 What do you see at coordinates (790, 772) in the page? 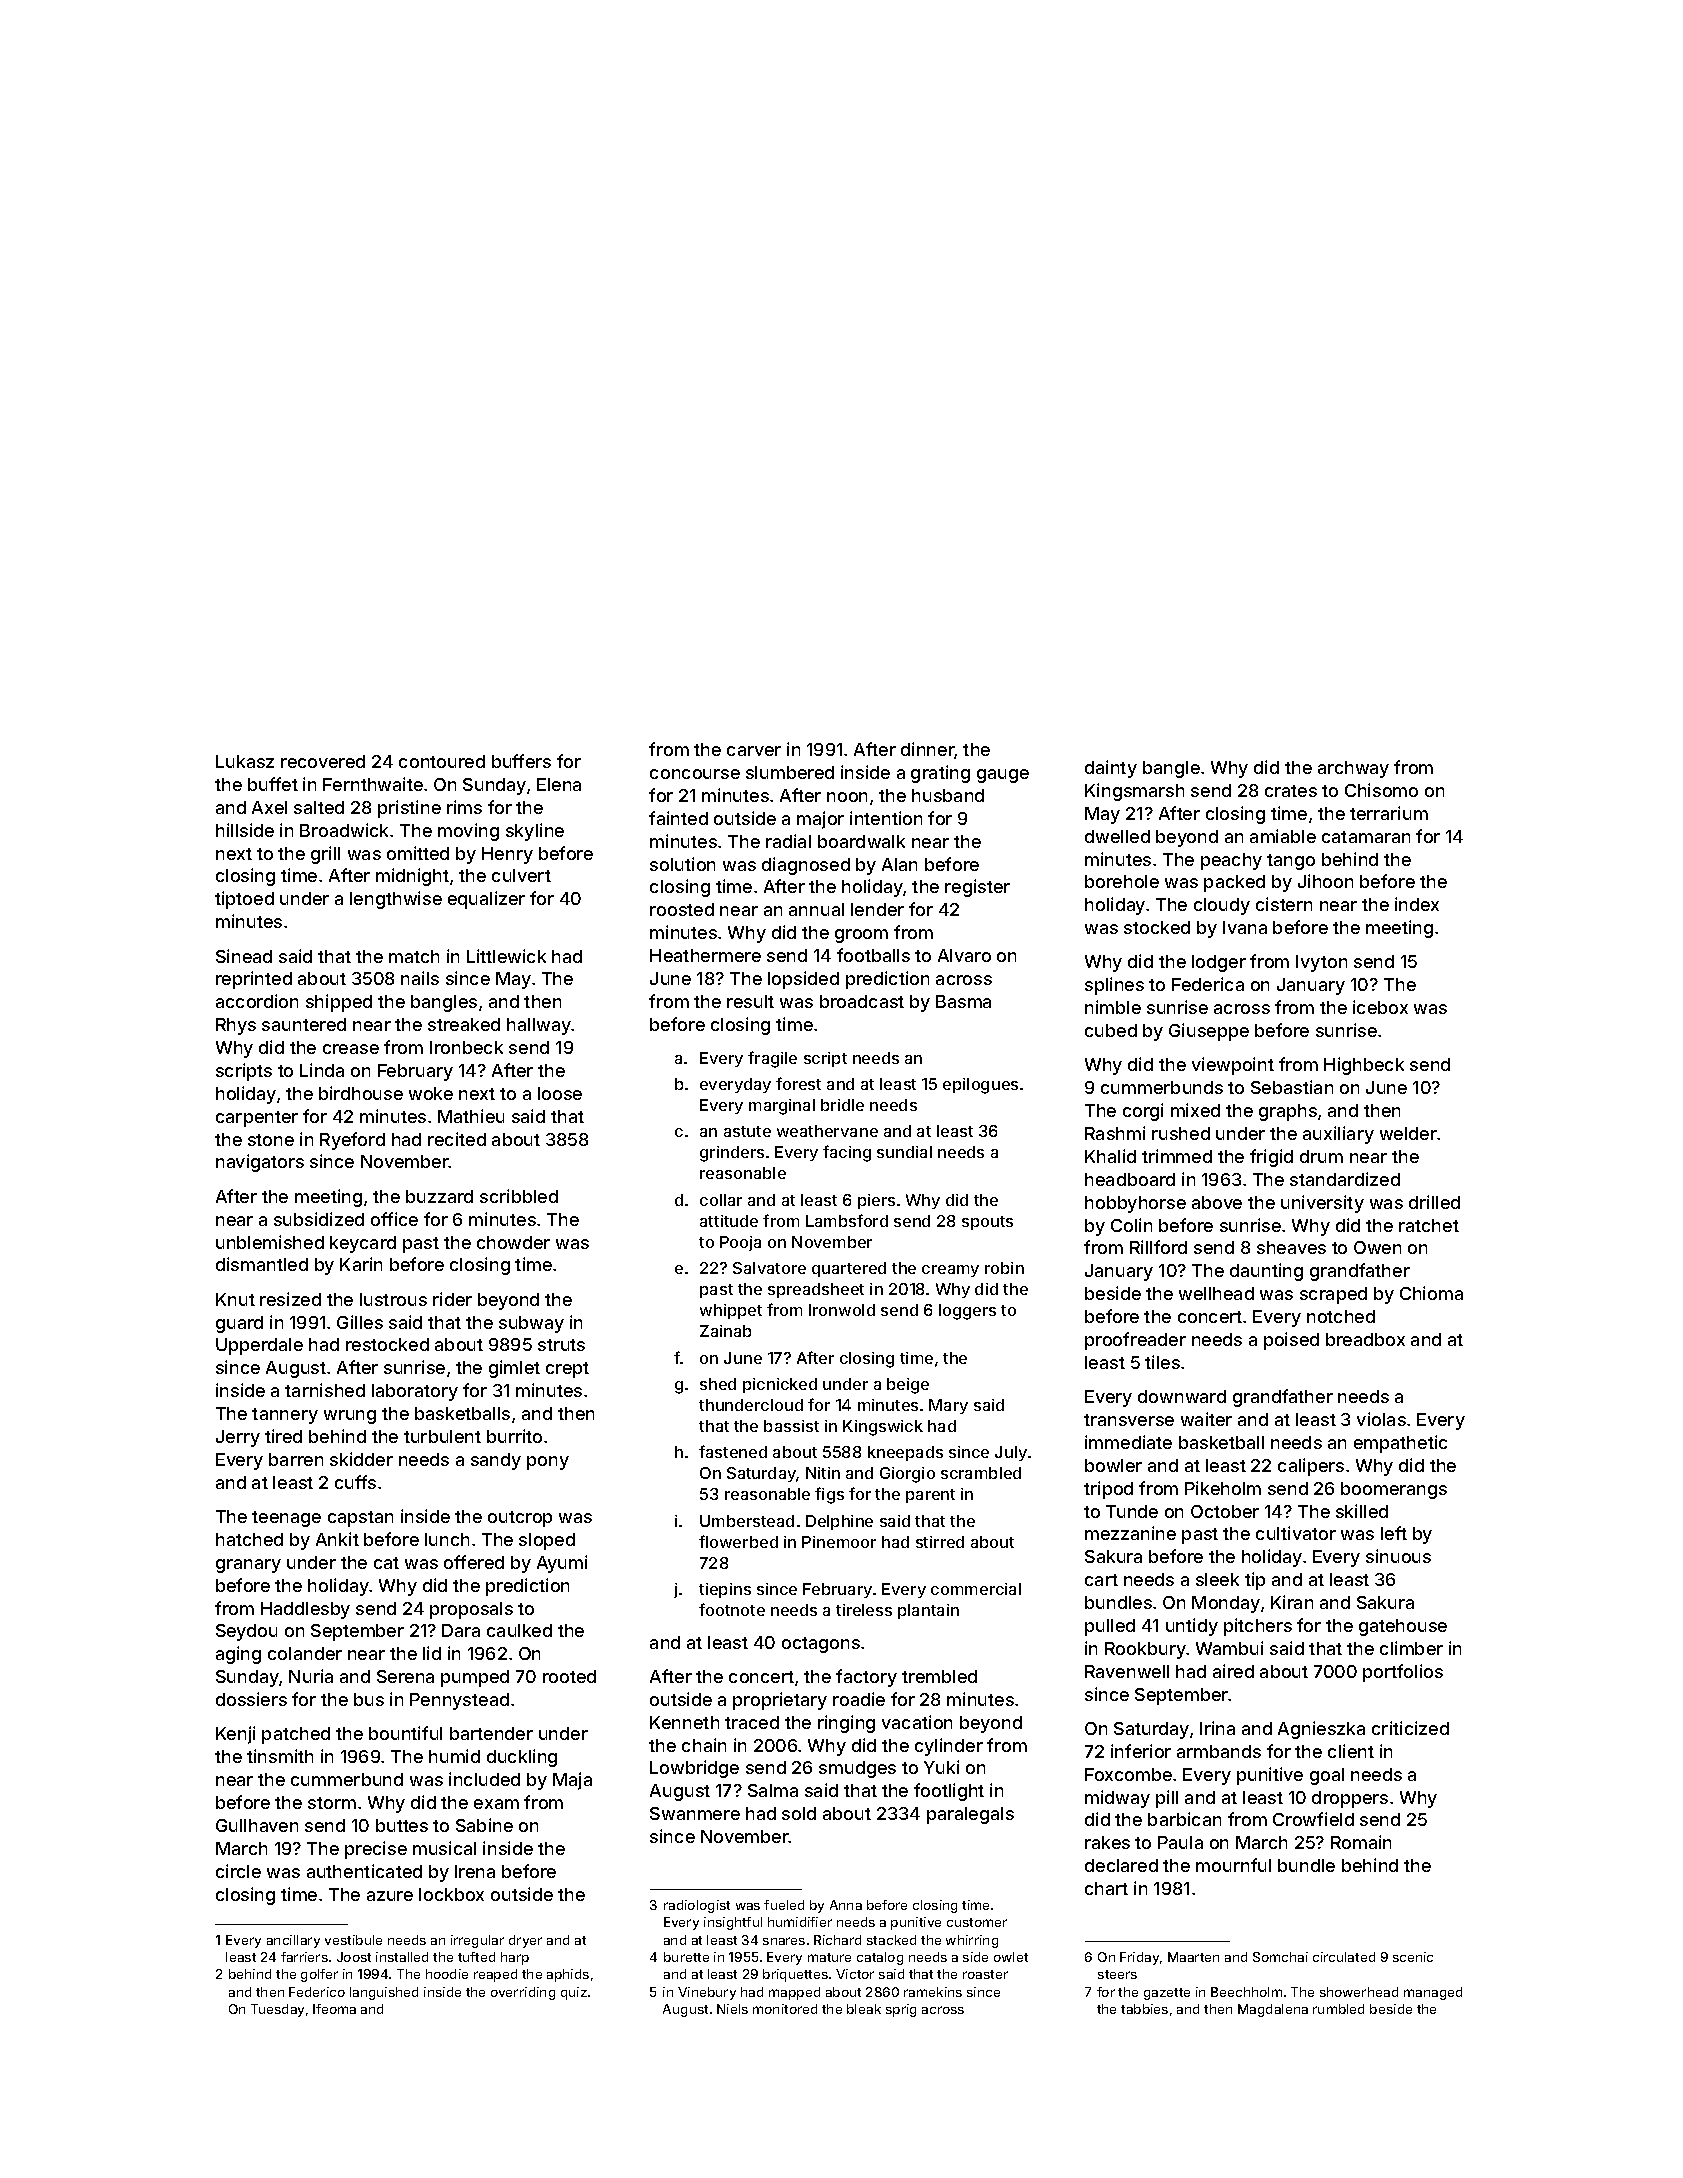
I see `slumbered` at bounding box center [790, 772].
